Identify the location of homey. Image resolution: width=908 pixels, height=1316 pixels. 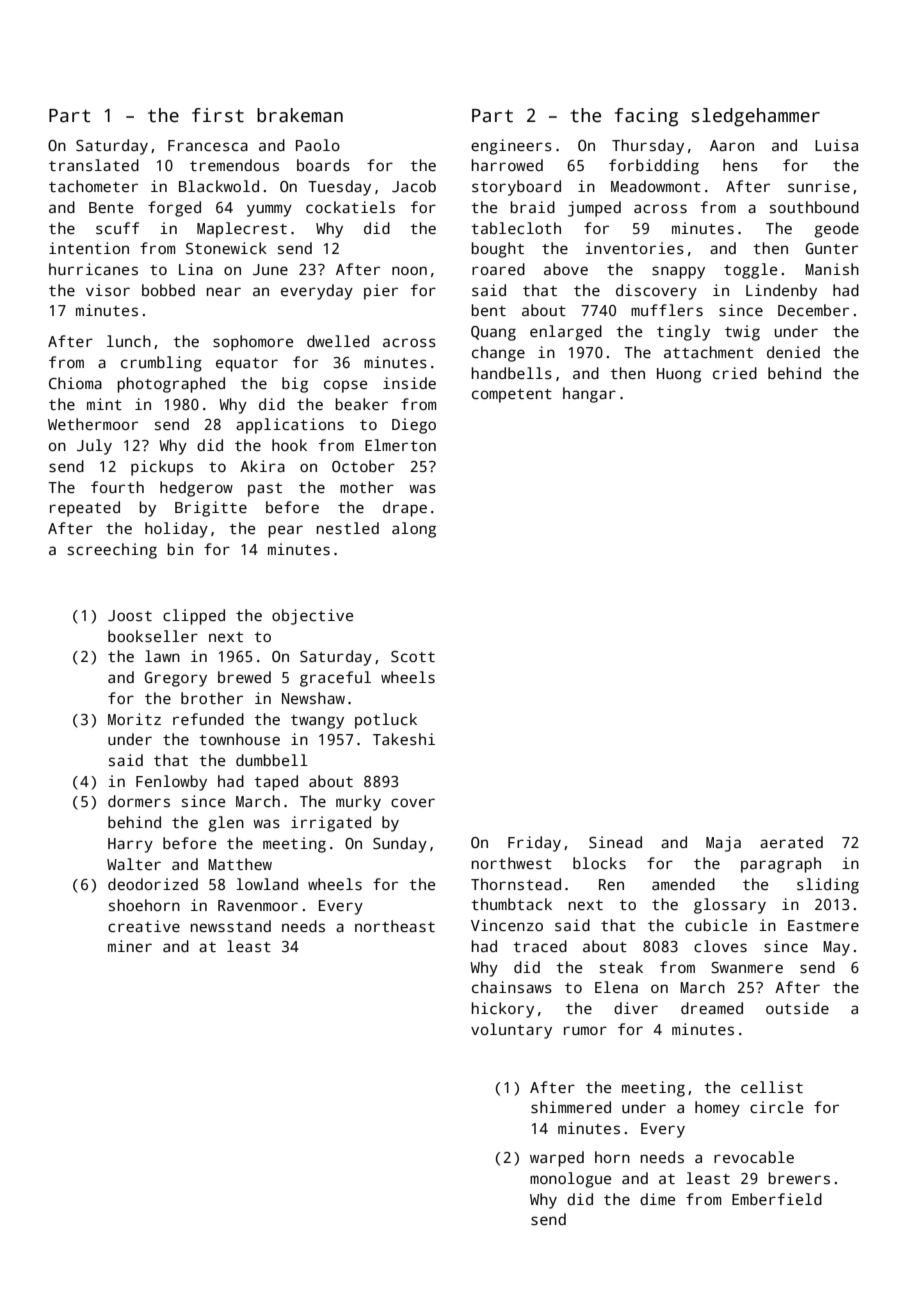
(717, 1109).
